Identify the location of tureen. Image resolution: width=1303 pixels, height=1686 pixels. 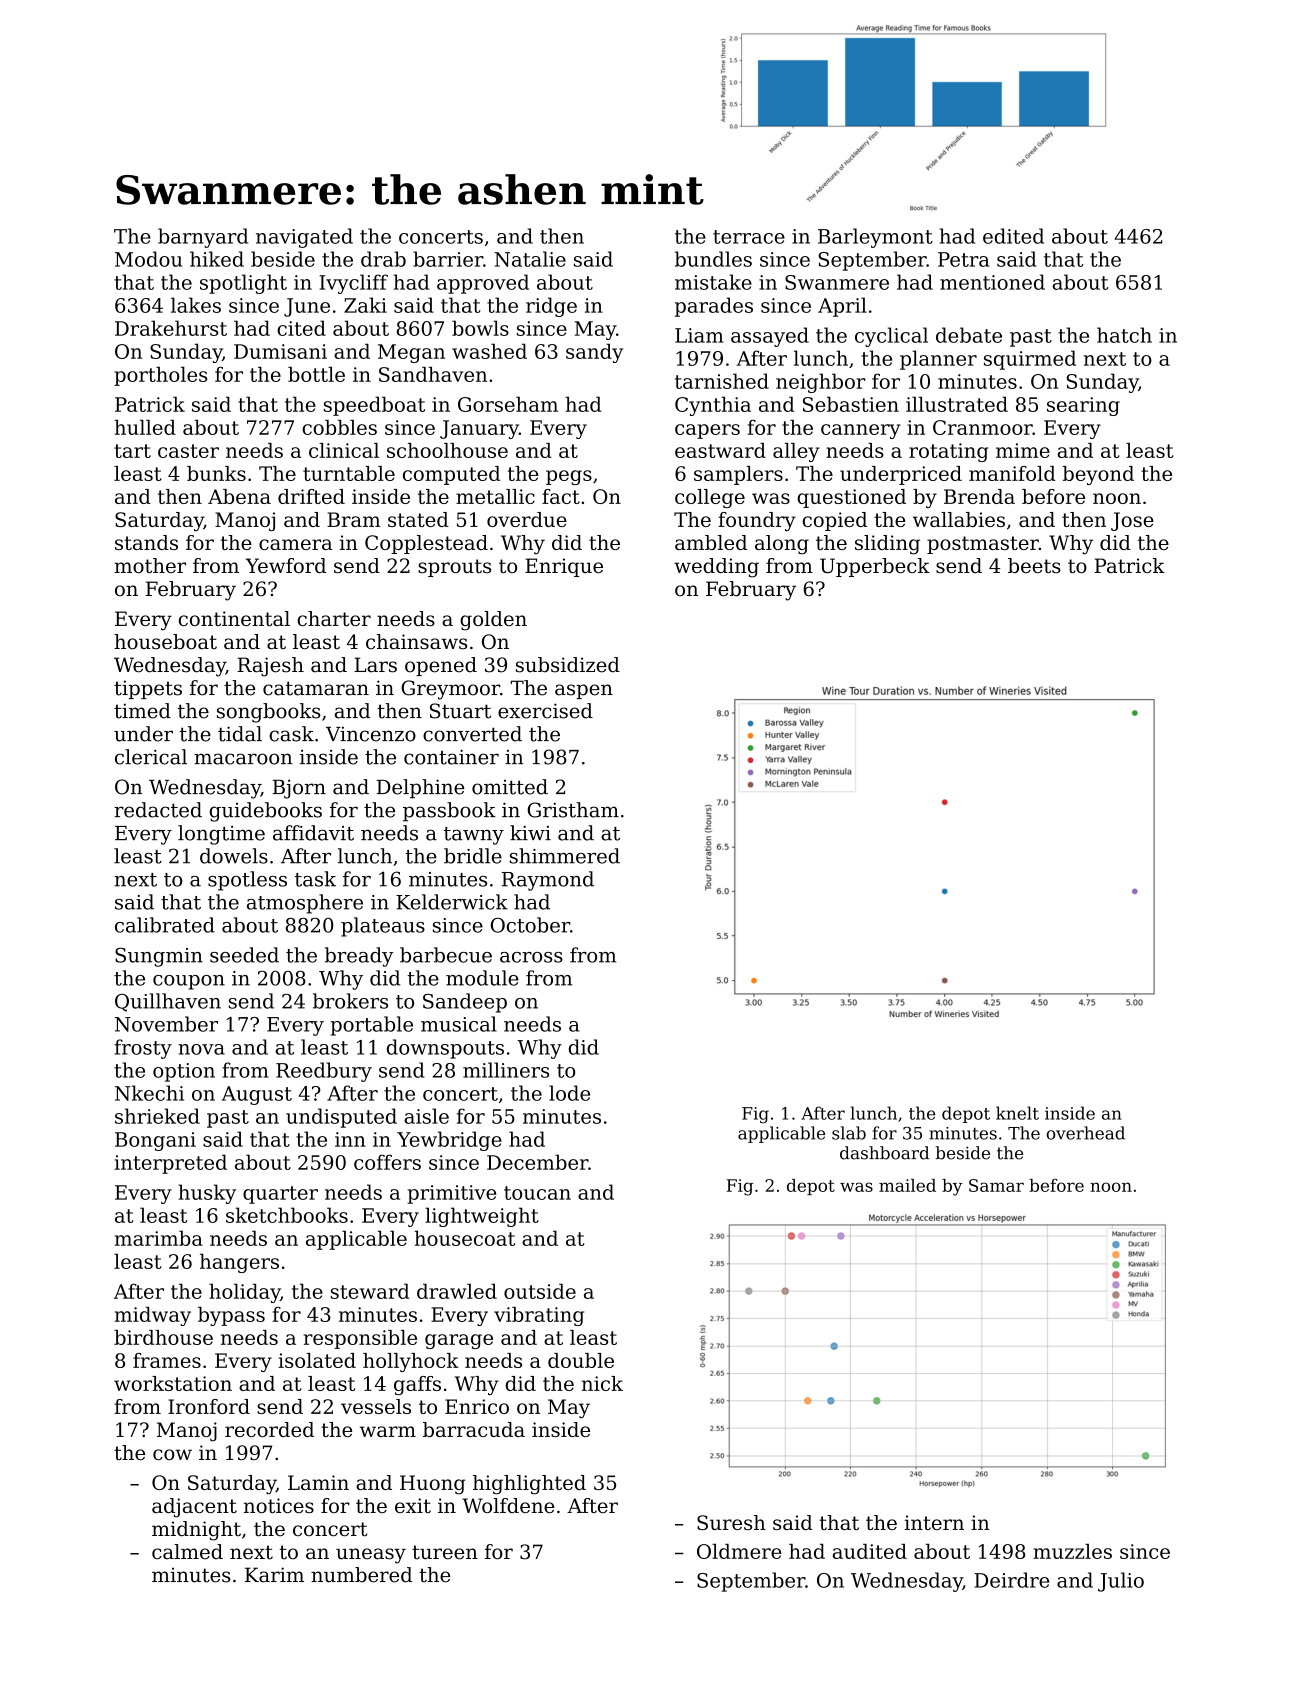
(445, 1552).
